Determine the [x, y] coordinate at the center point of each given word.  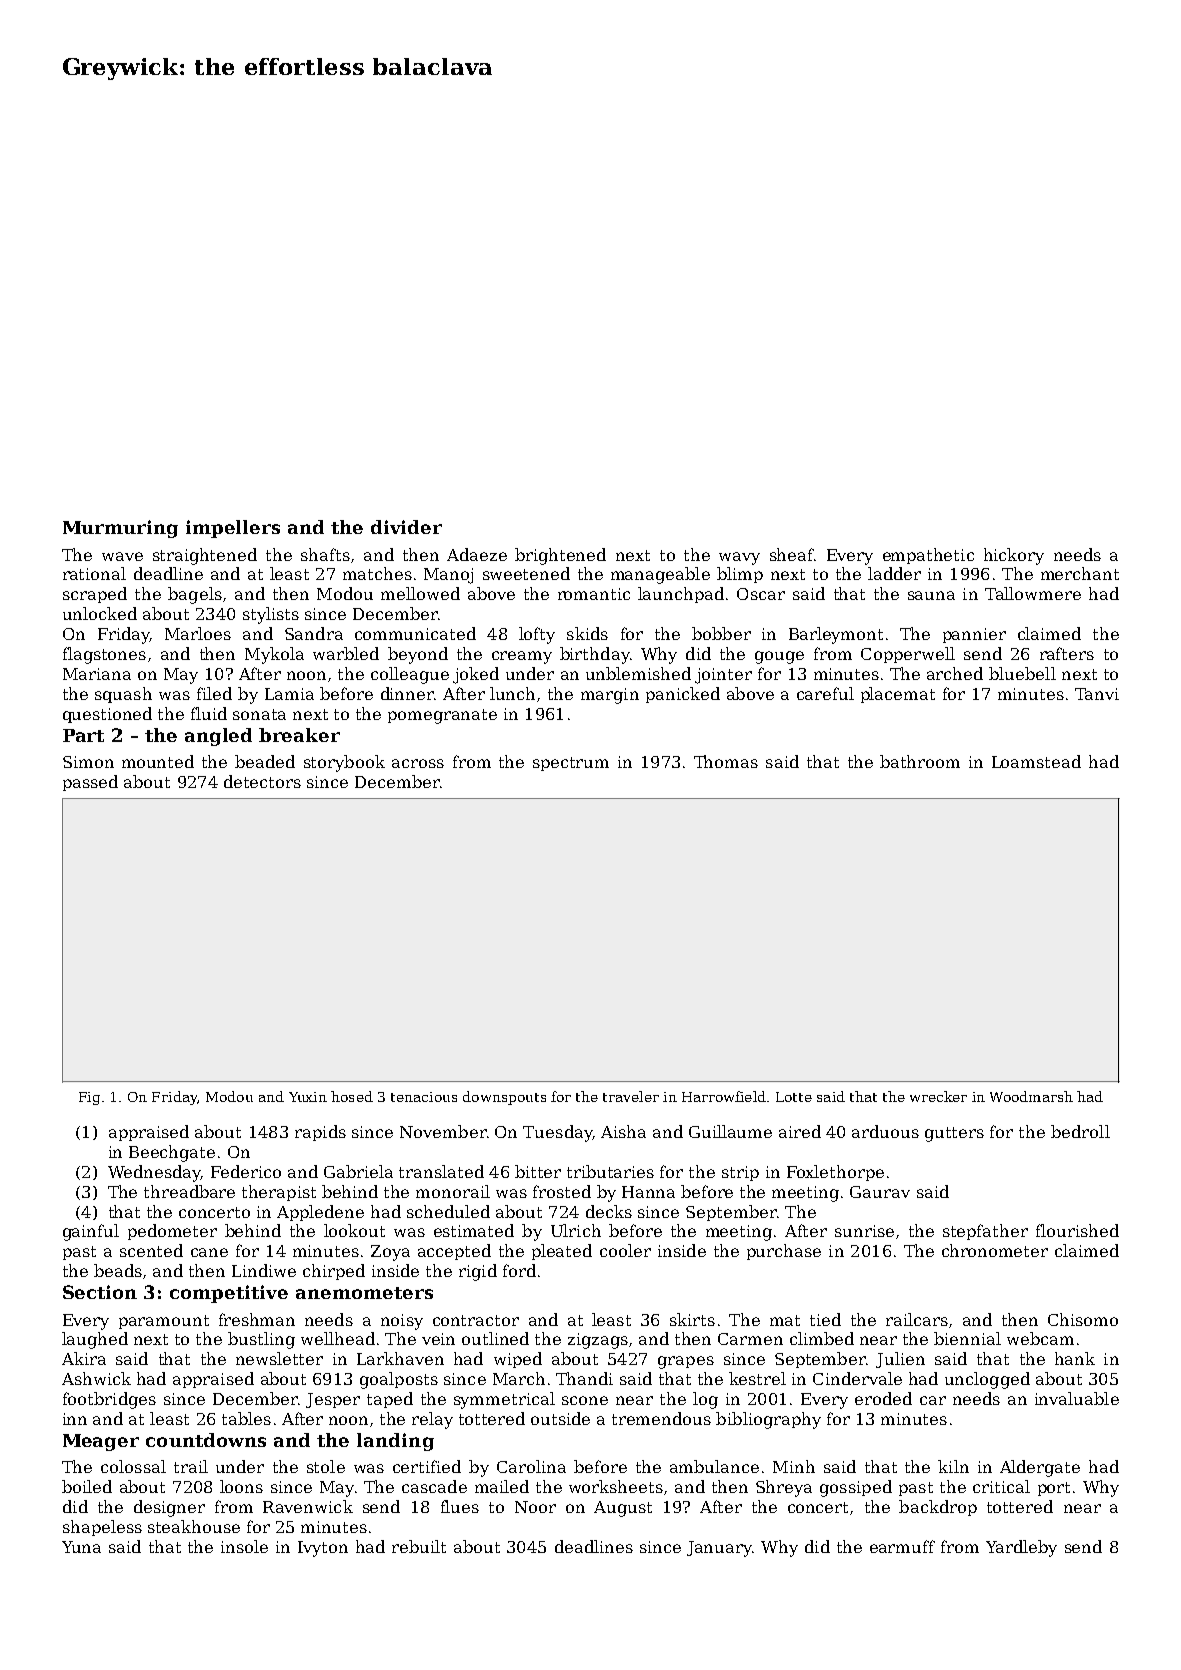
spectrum [571, 764]
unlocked [100, 613]
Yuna [81, 1547]
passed [90, 783]
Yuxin [308, 1097]
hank [1075, 1358]
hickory [1014, 556]
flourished [1077, 1230]
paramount [164, 1322]
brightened [560, 556]
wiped [518, 1360]
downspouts [504, 1098]
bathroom [920, 761]
